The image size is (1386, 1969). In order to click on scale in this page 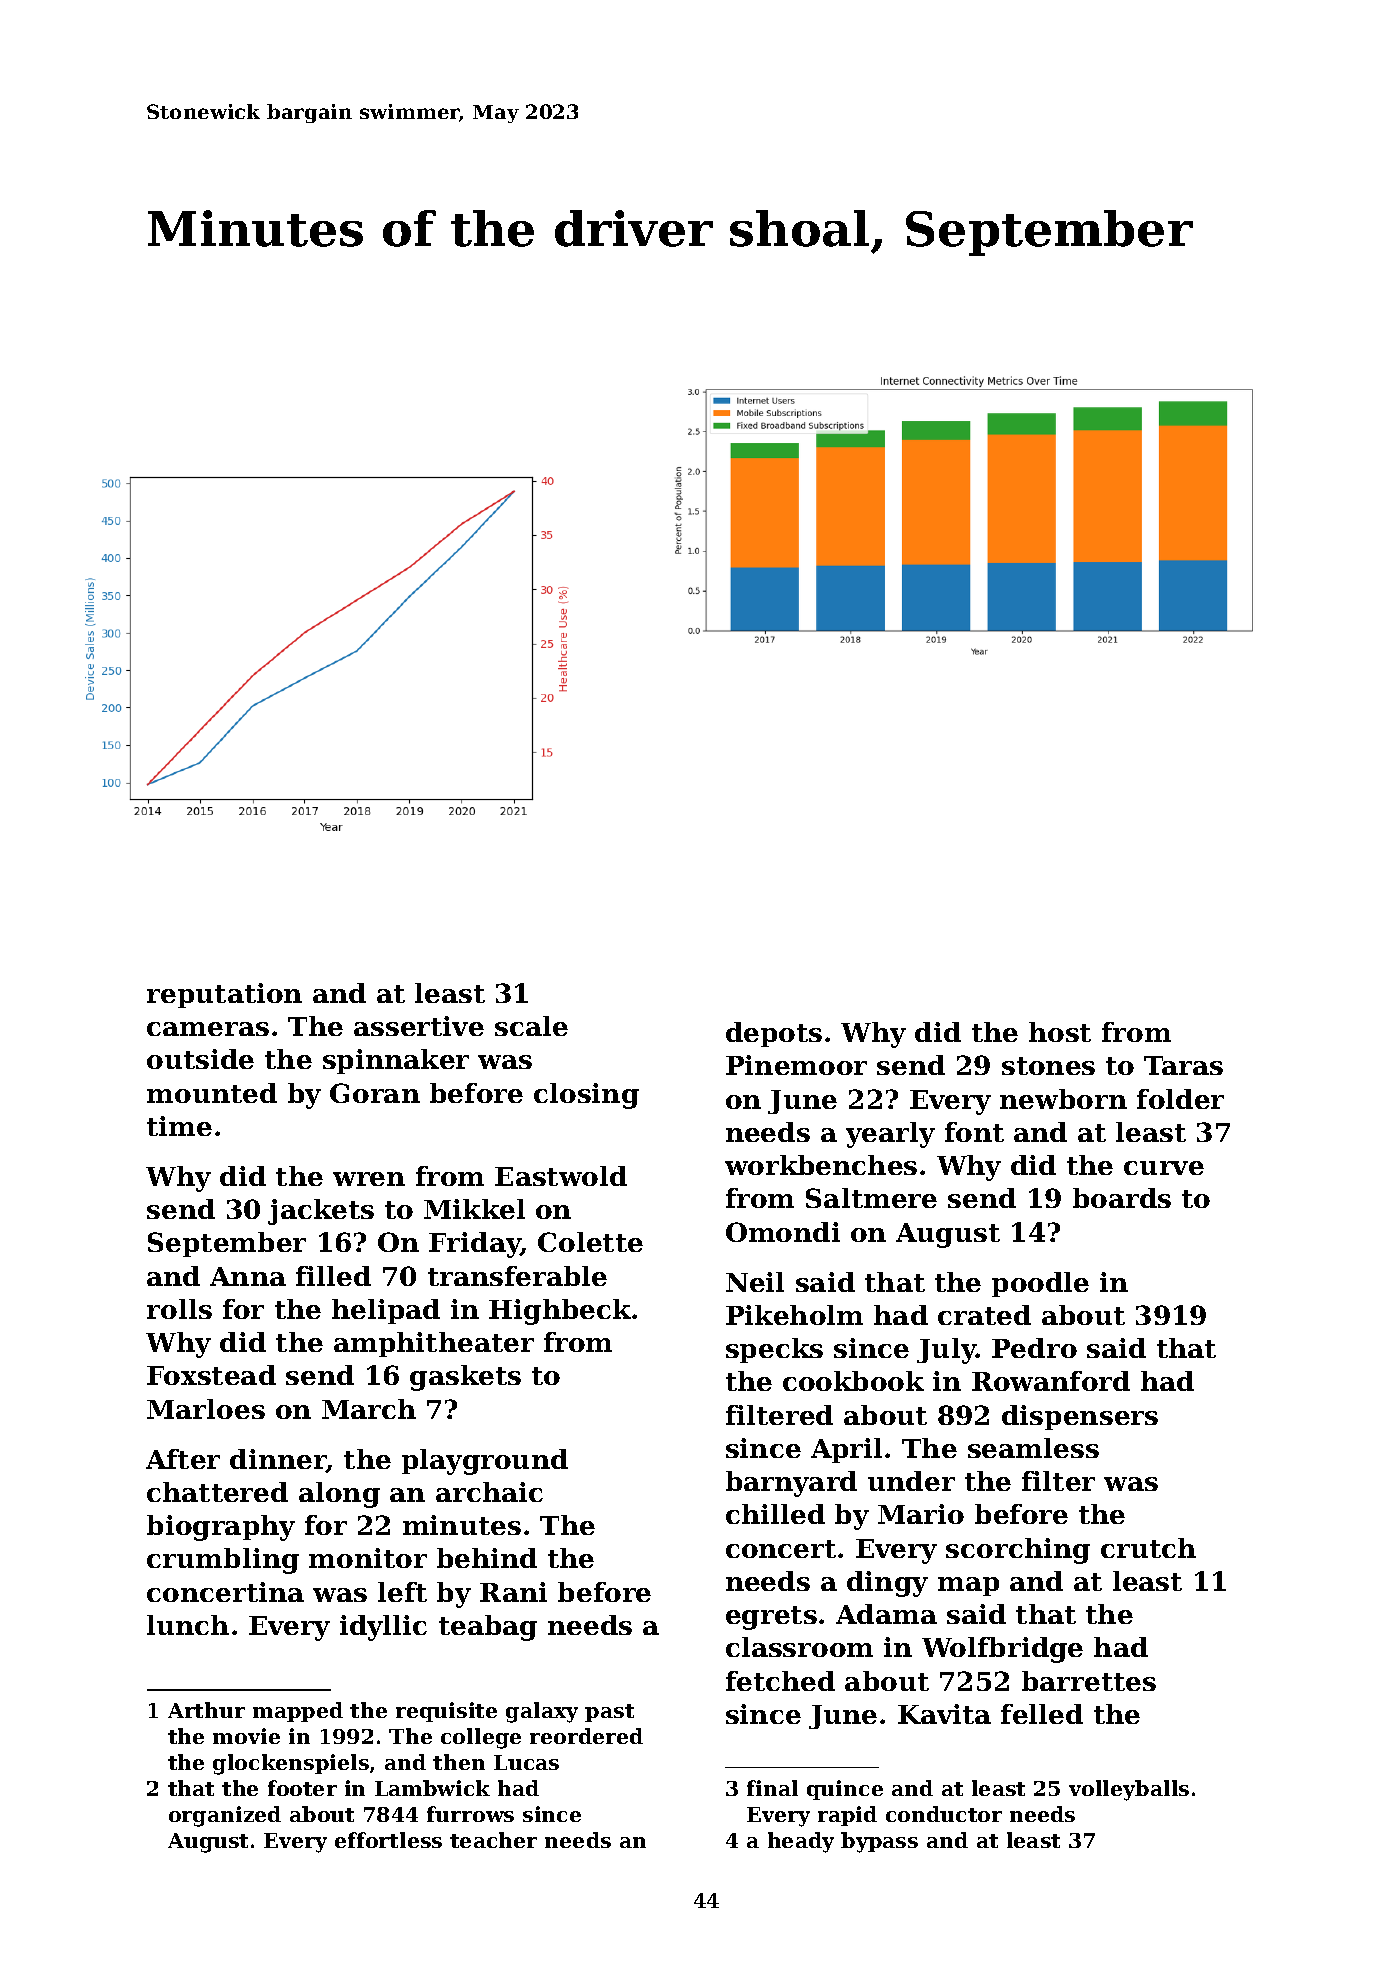, I will do `click(531, 1026)`.
